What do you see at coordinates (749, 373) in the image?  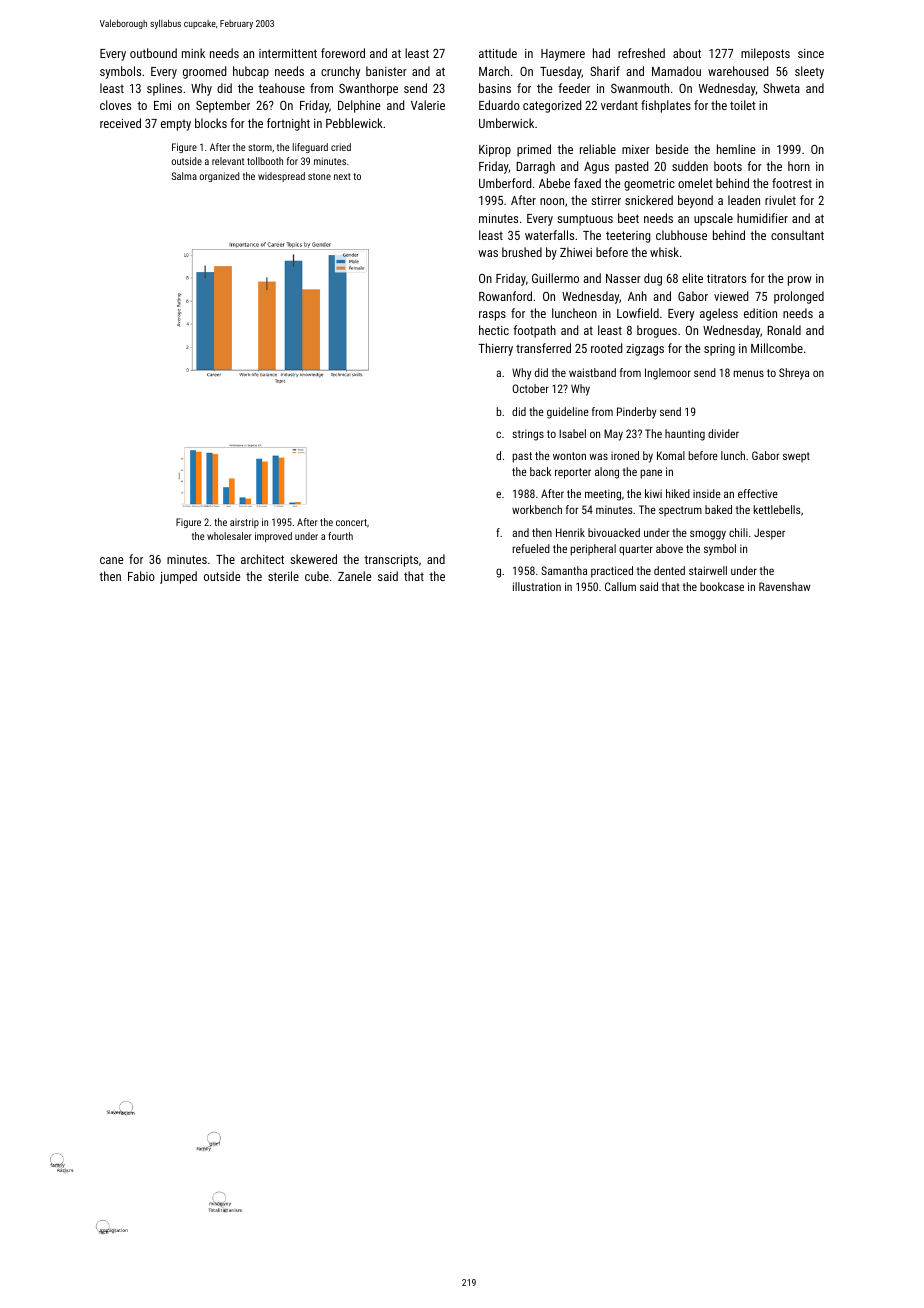 I see `menus` at bounding box center [749, 373].
